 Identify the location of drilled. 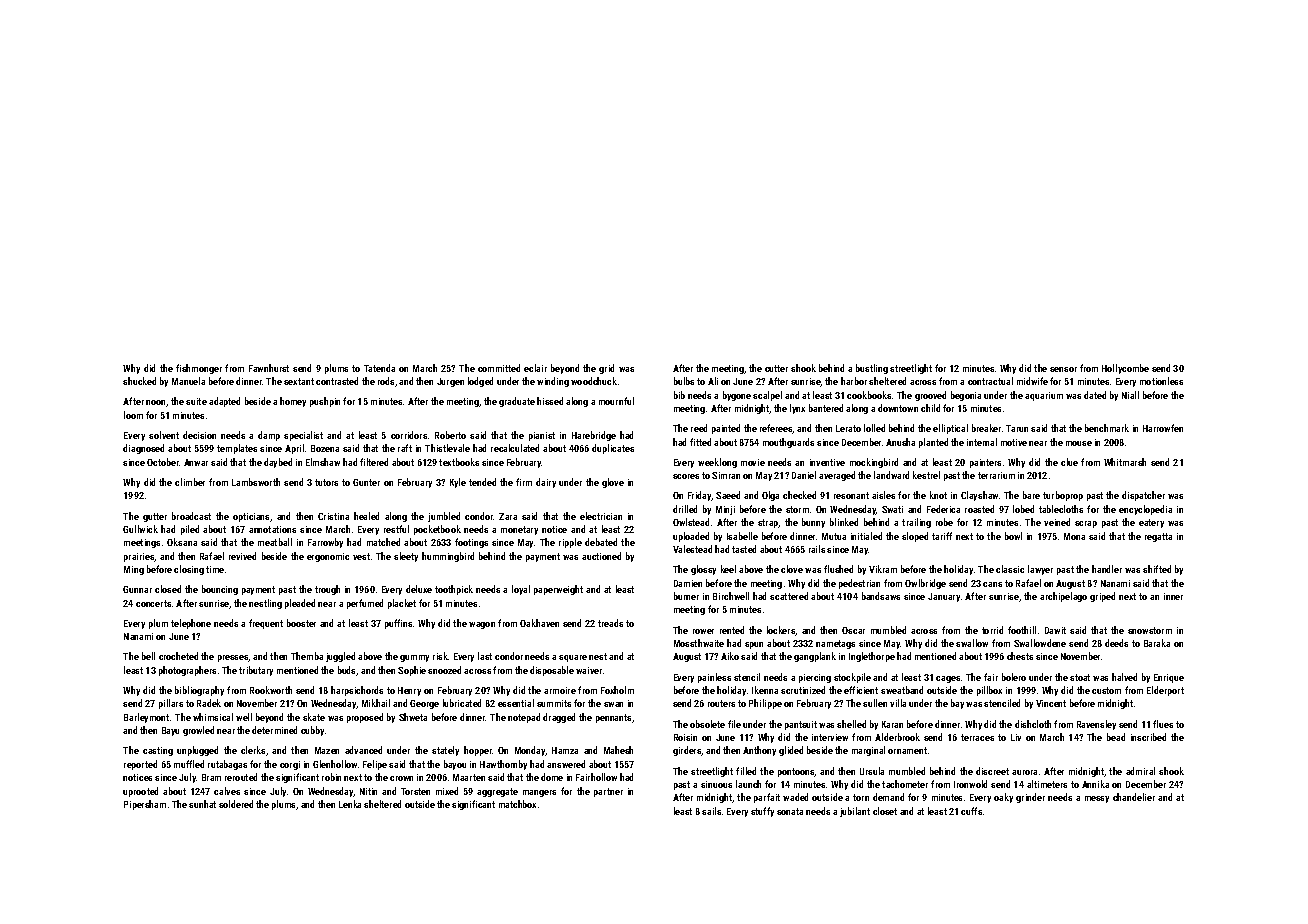
(685, 509).
